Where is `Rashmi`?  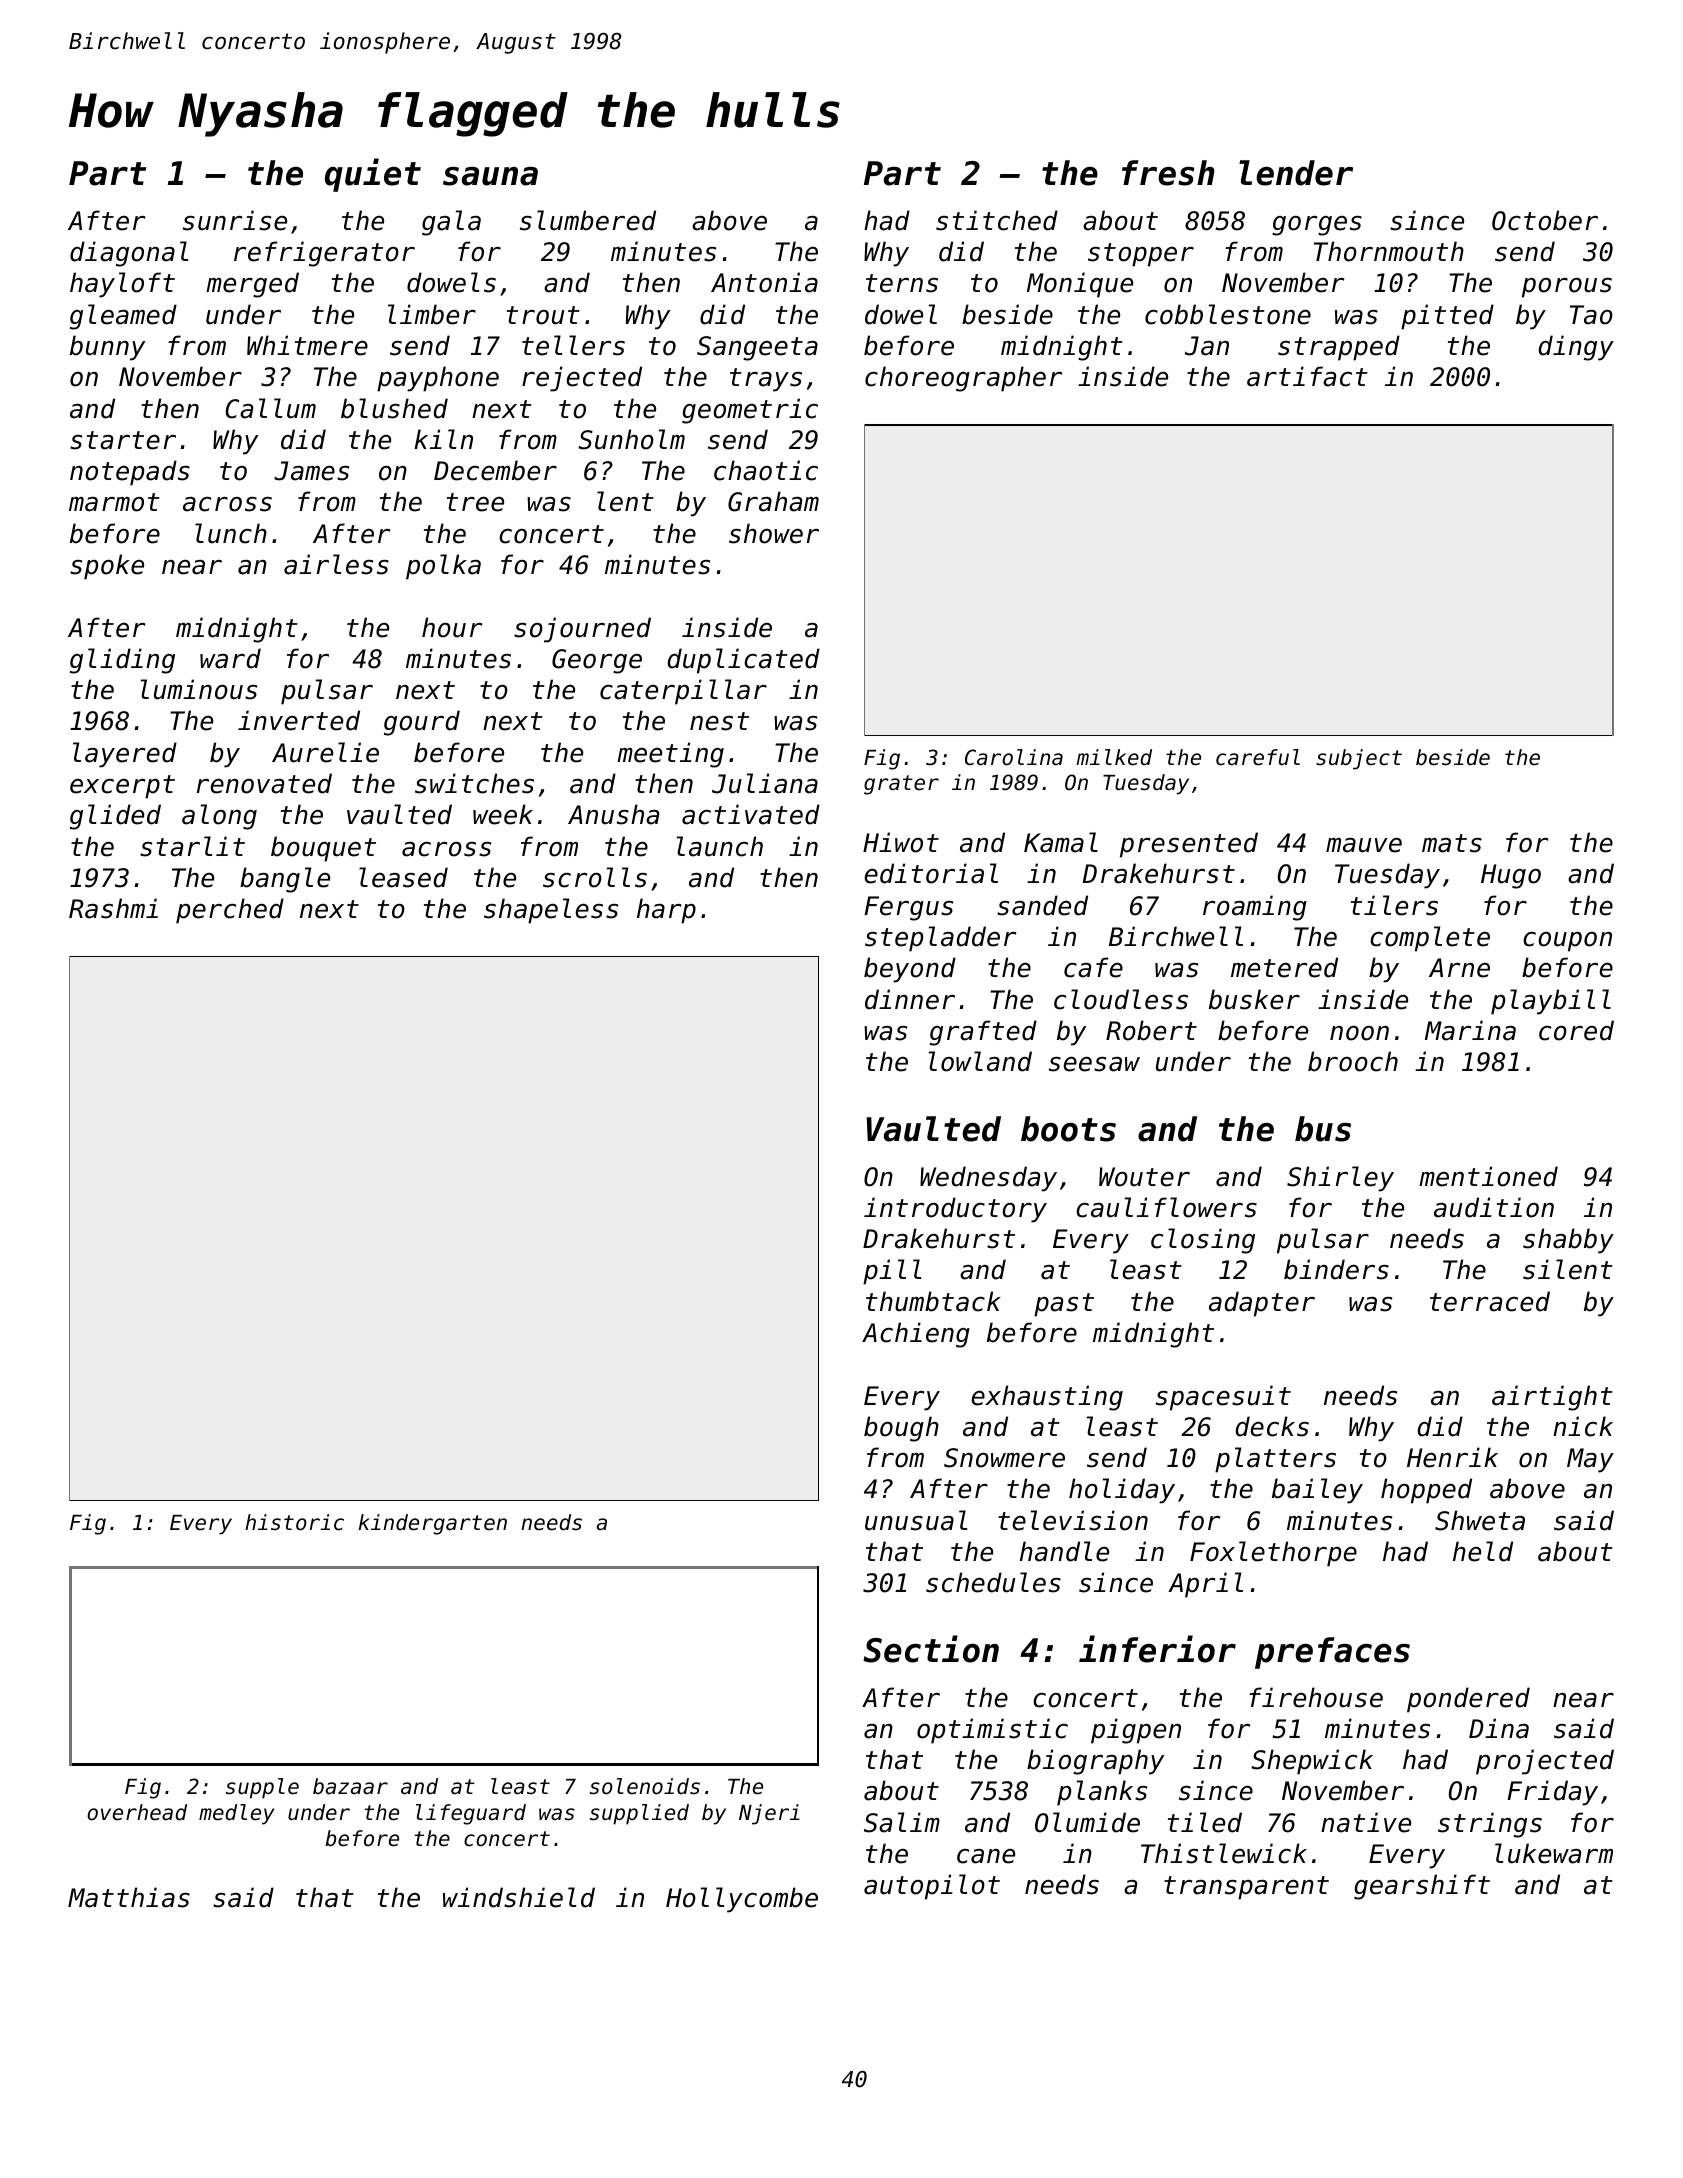
Rashmi is located at coordinates (113, 908).
